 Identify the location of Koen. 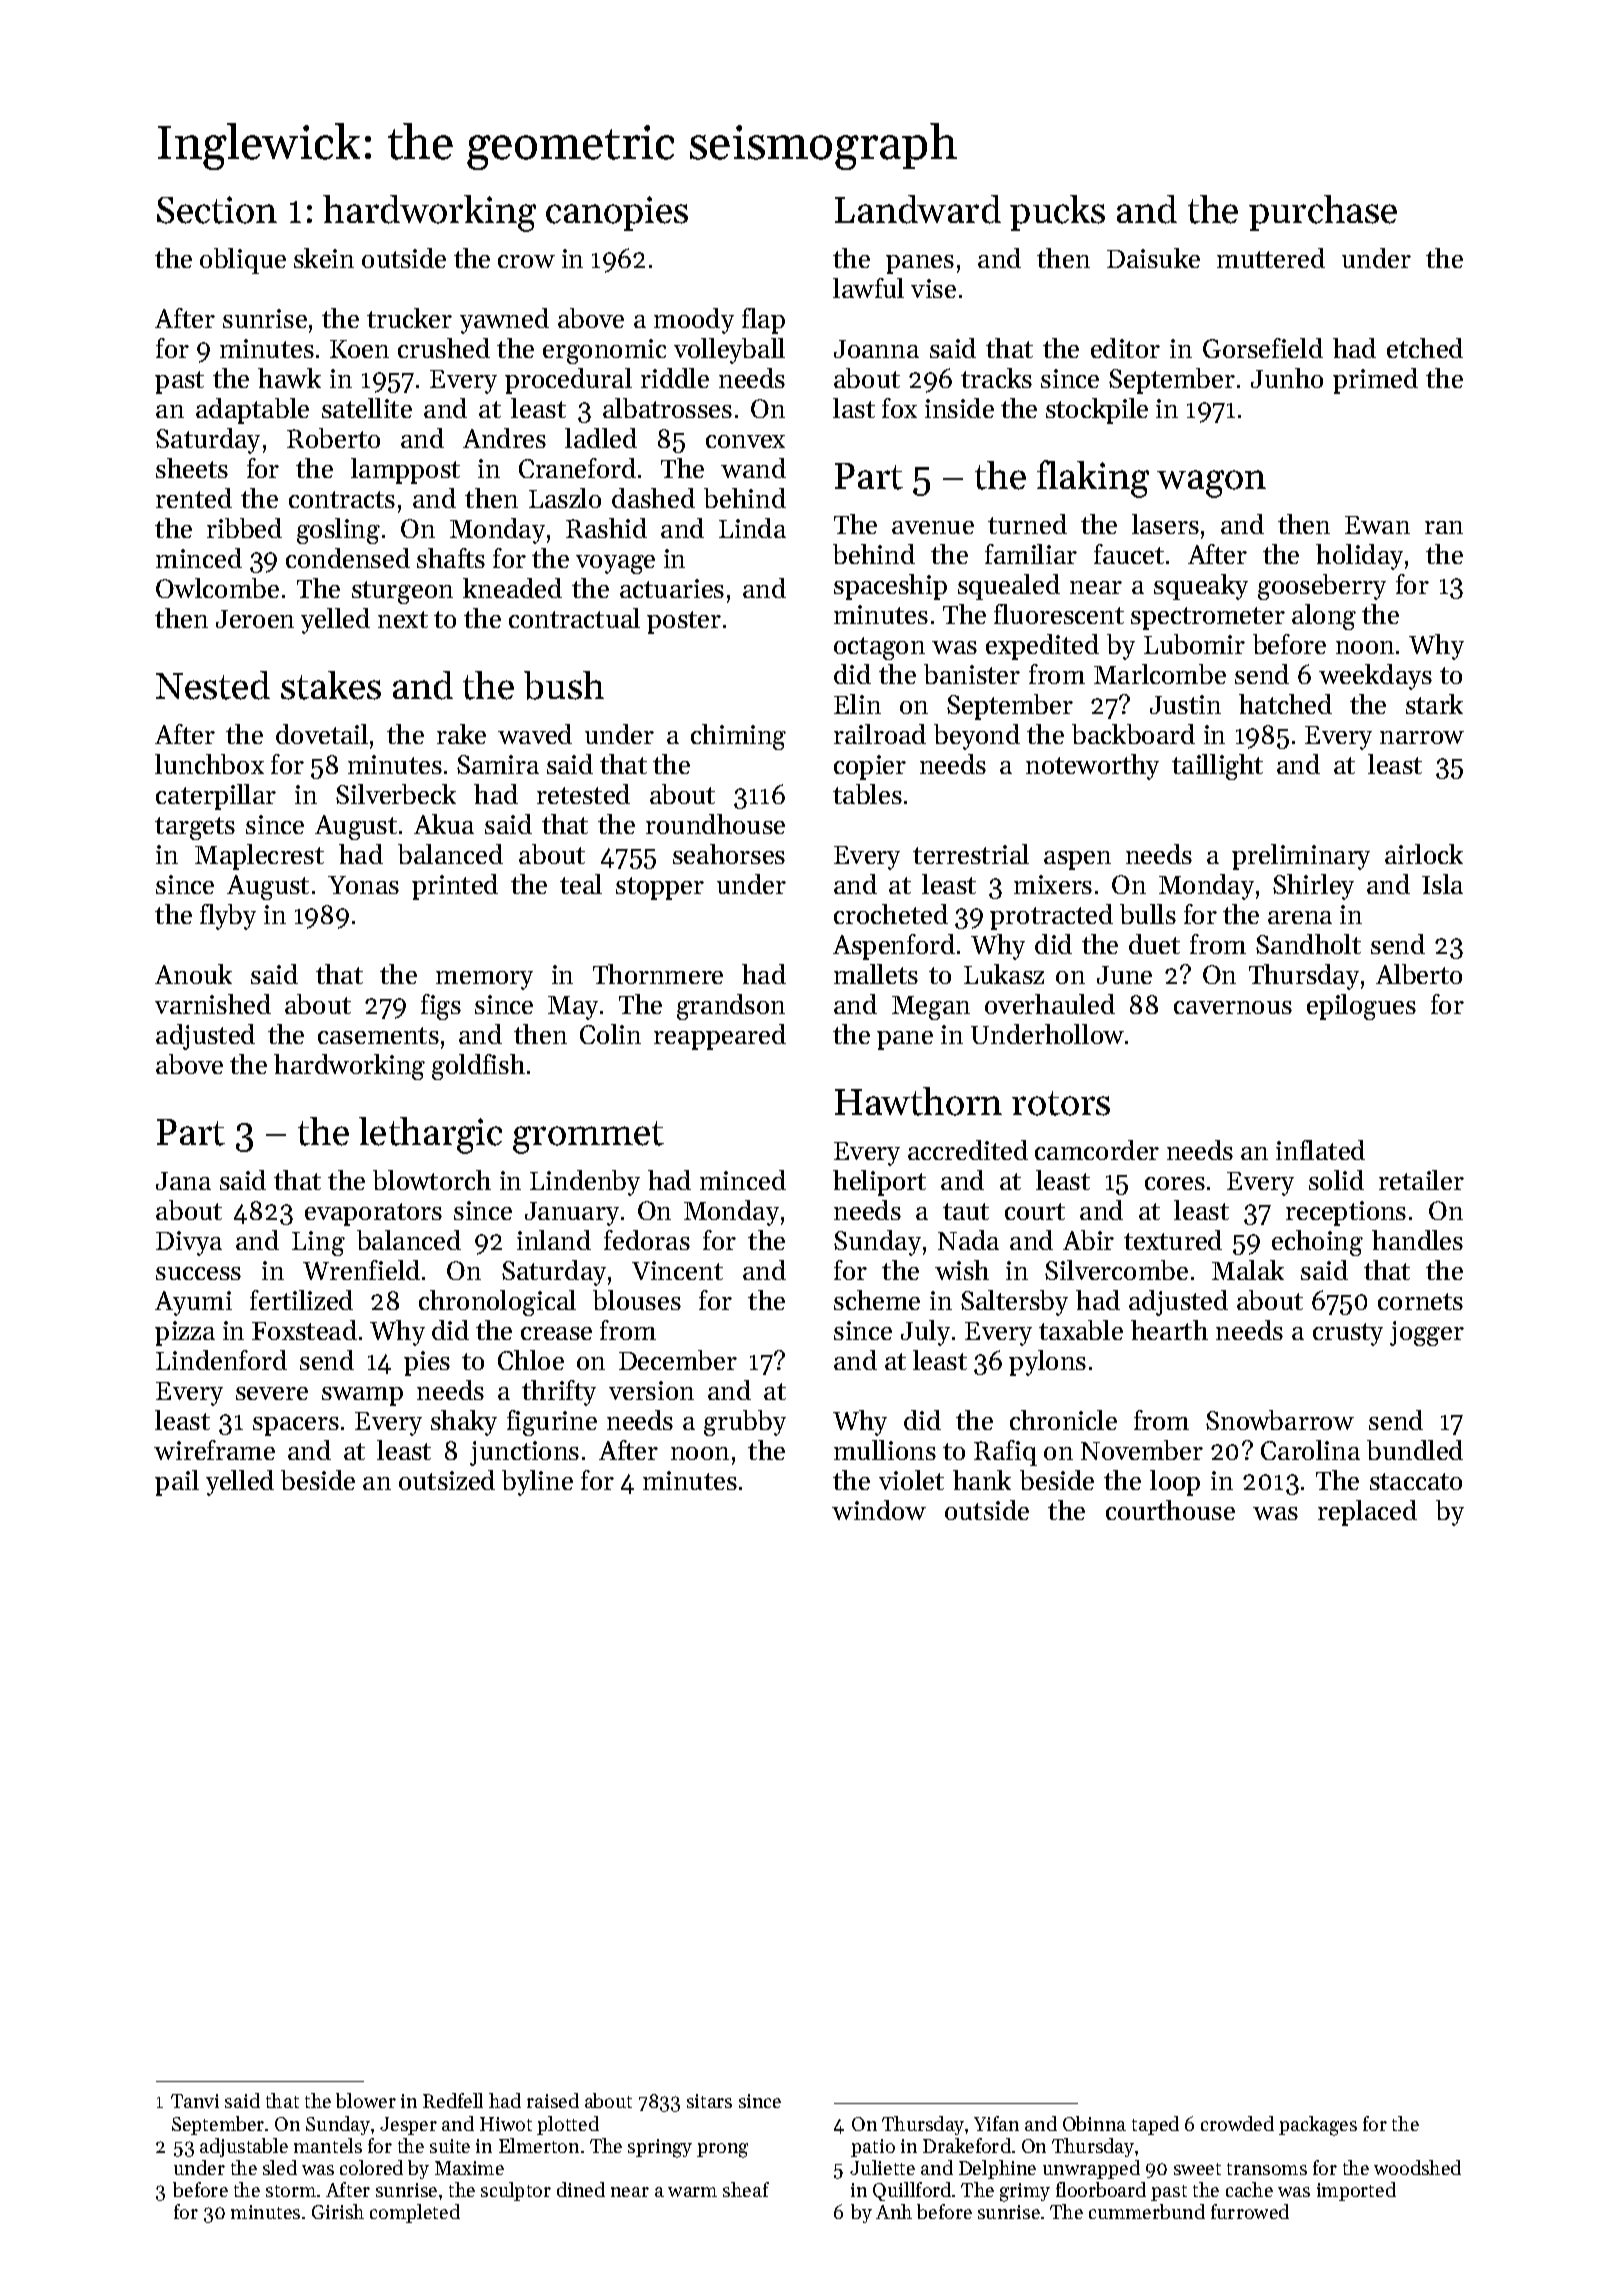
(359, 349).
